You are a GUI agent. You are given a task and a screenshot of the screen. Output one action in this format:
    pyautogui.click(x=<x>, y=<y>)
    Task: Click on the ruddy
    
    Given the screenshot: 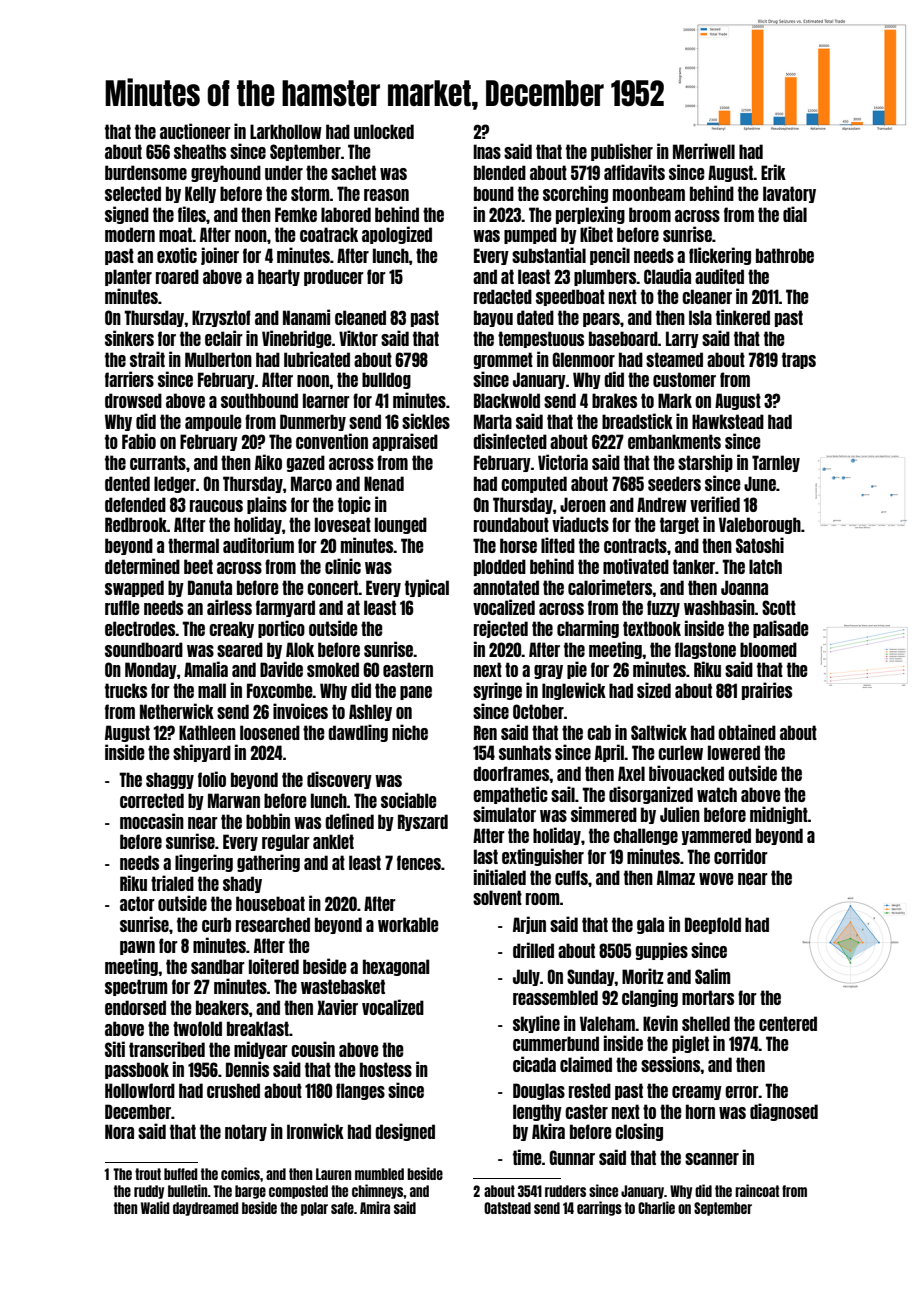 What is the action you would take?
    pyautogui.click(x=149, y=1192)
